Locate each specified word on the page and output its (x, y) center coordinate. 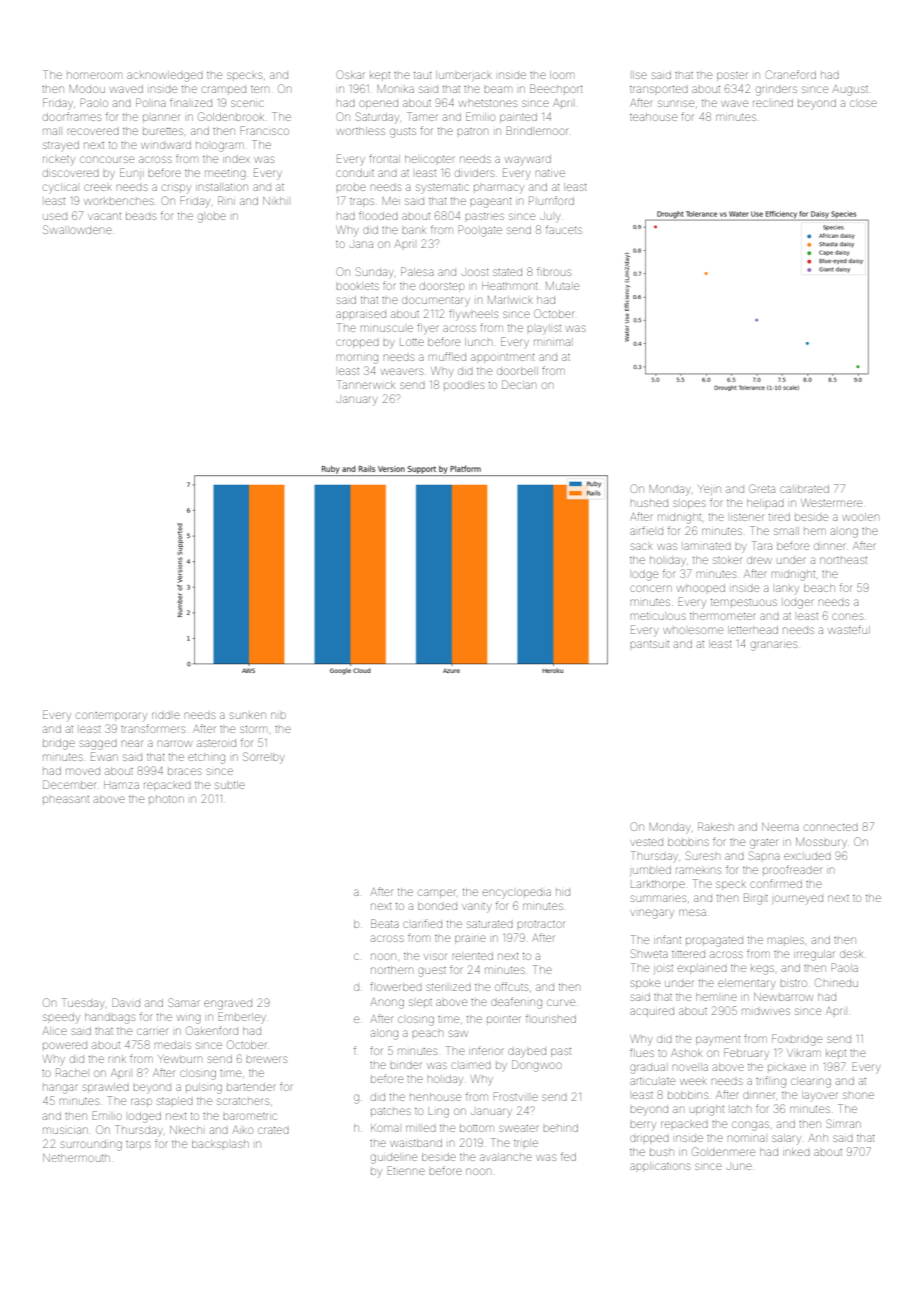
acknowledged (165, 76)
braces (185, 771)
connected (831, 827)
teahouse (653, 117)
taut (423, 75)
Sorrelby (263, 758)
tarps (138, 1144)
